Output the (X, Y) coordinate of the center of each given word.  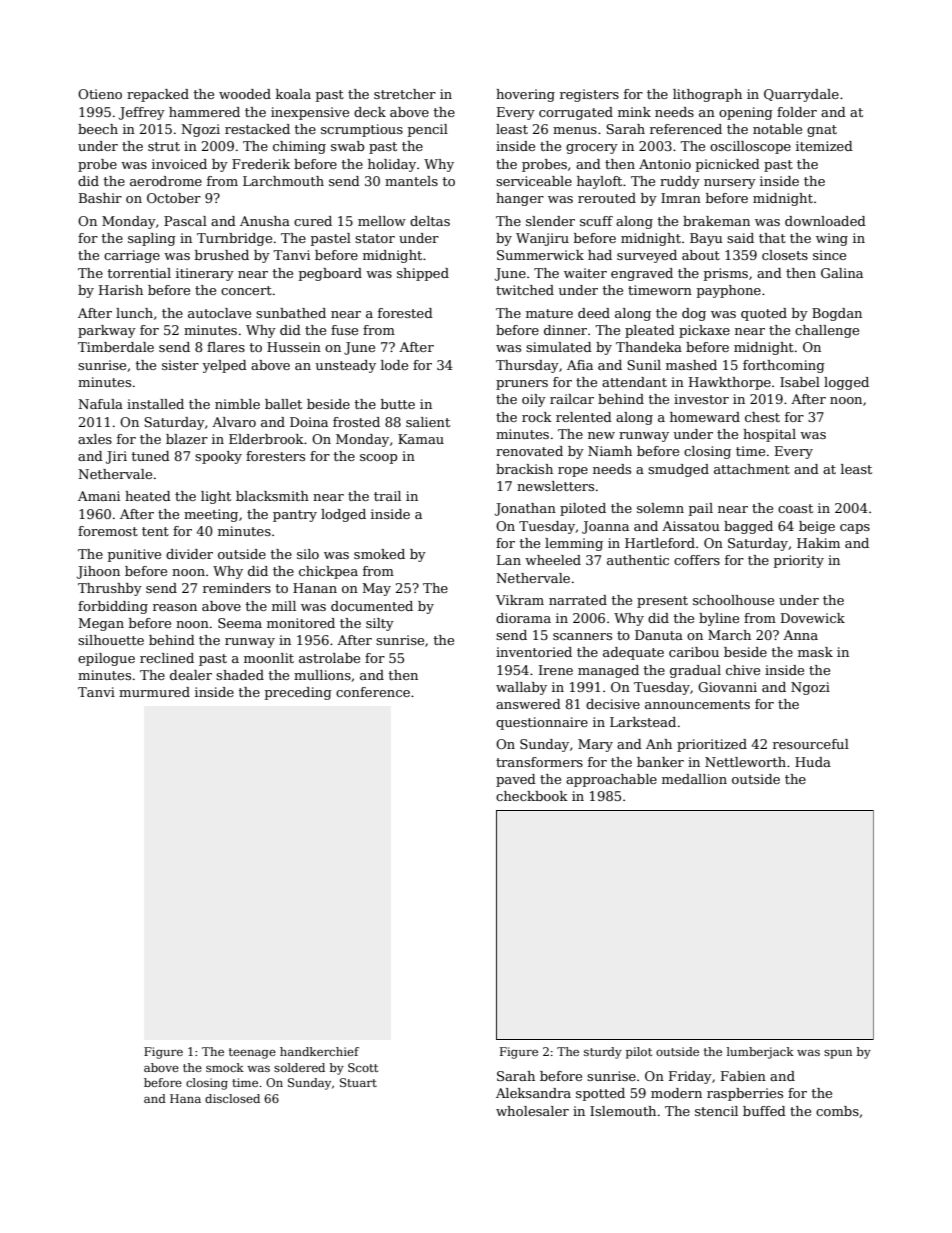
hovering (525, 95)
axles (95, 439)
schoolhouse (733, 600)
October (174, 198)
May (376, 589)
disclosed (232, 1098)
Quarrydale (801, 95)
